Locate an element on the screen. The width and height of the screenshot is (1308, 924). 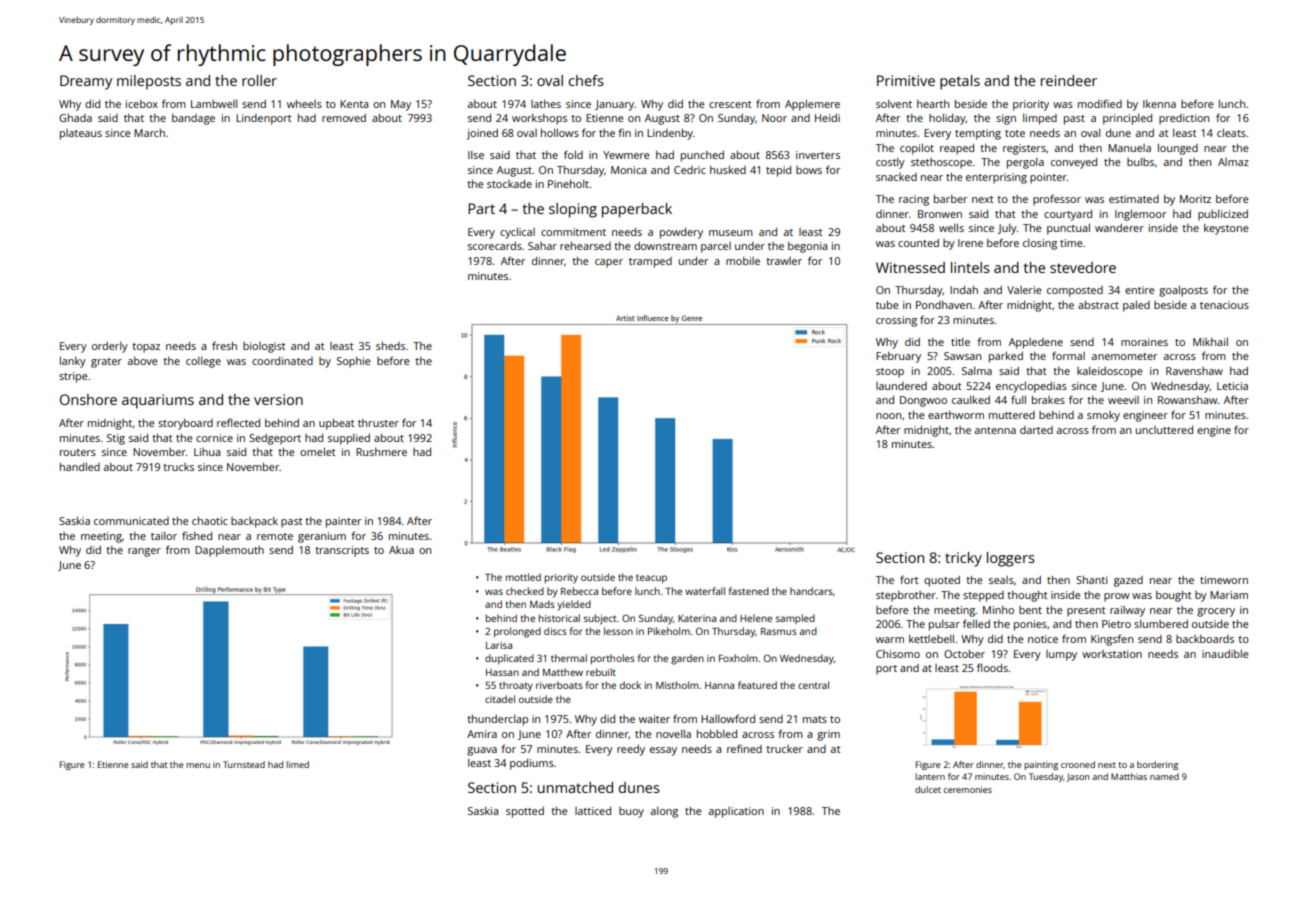
fold is located at coordinates (573, 154).
